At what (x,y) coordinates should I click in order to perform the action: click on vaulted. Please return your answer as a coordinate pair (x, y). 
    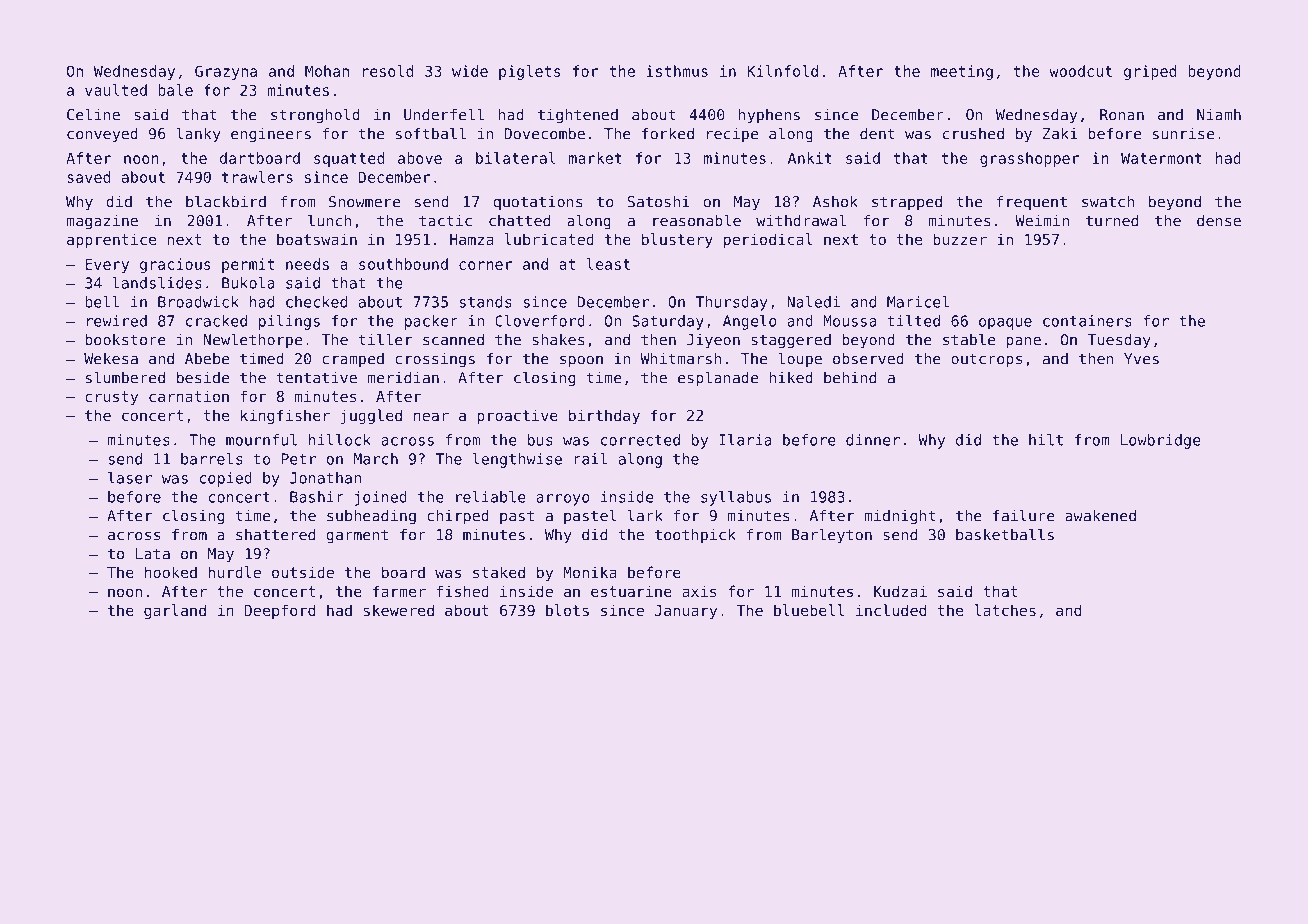
    Looking at the image, I should click on (116, 90).
